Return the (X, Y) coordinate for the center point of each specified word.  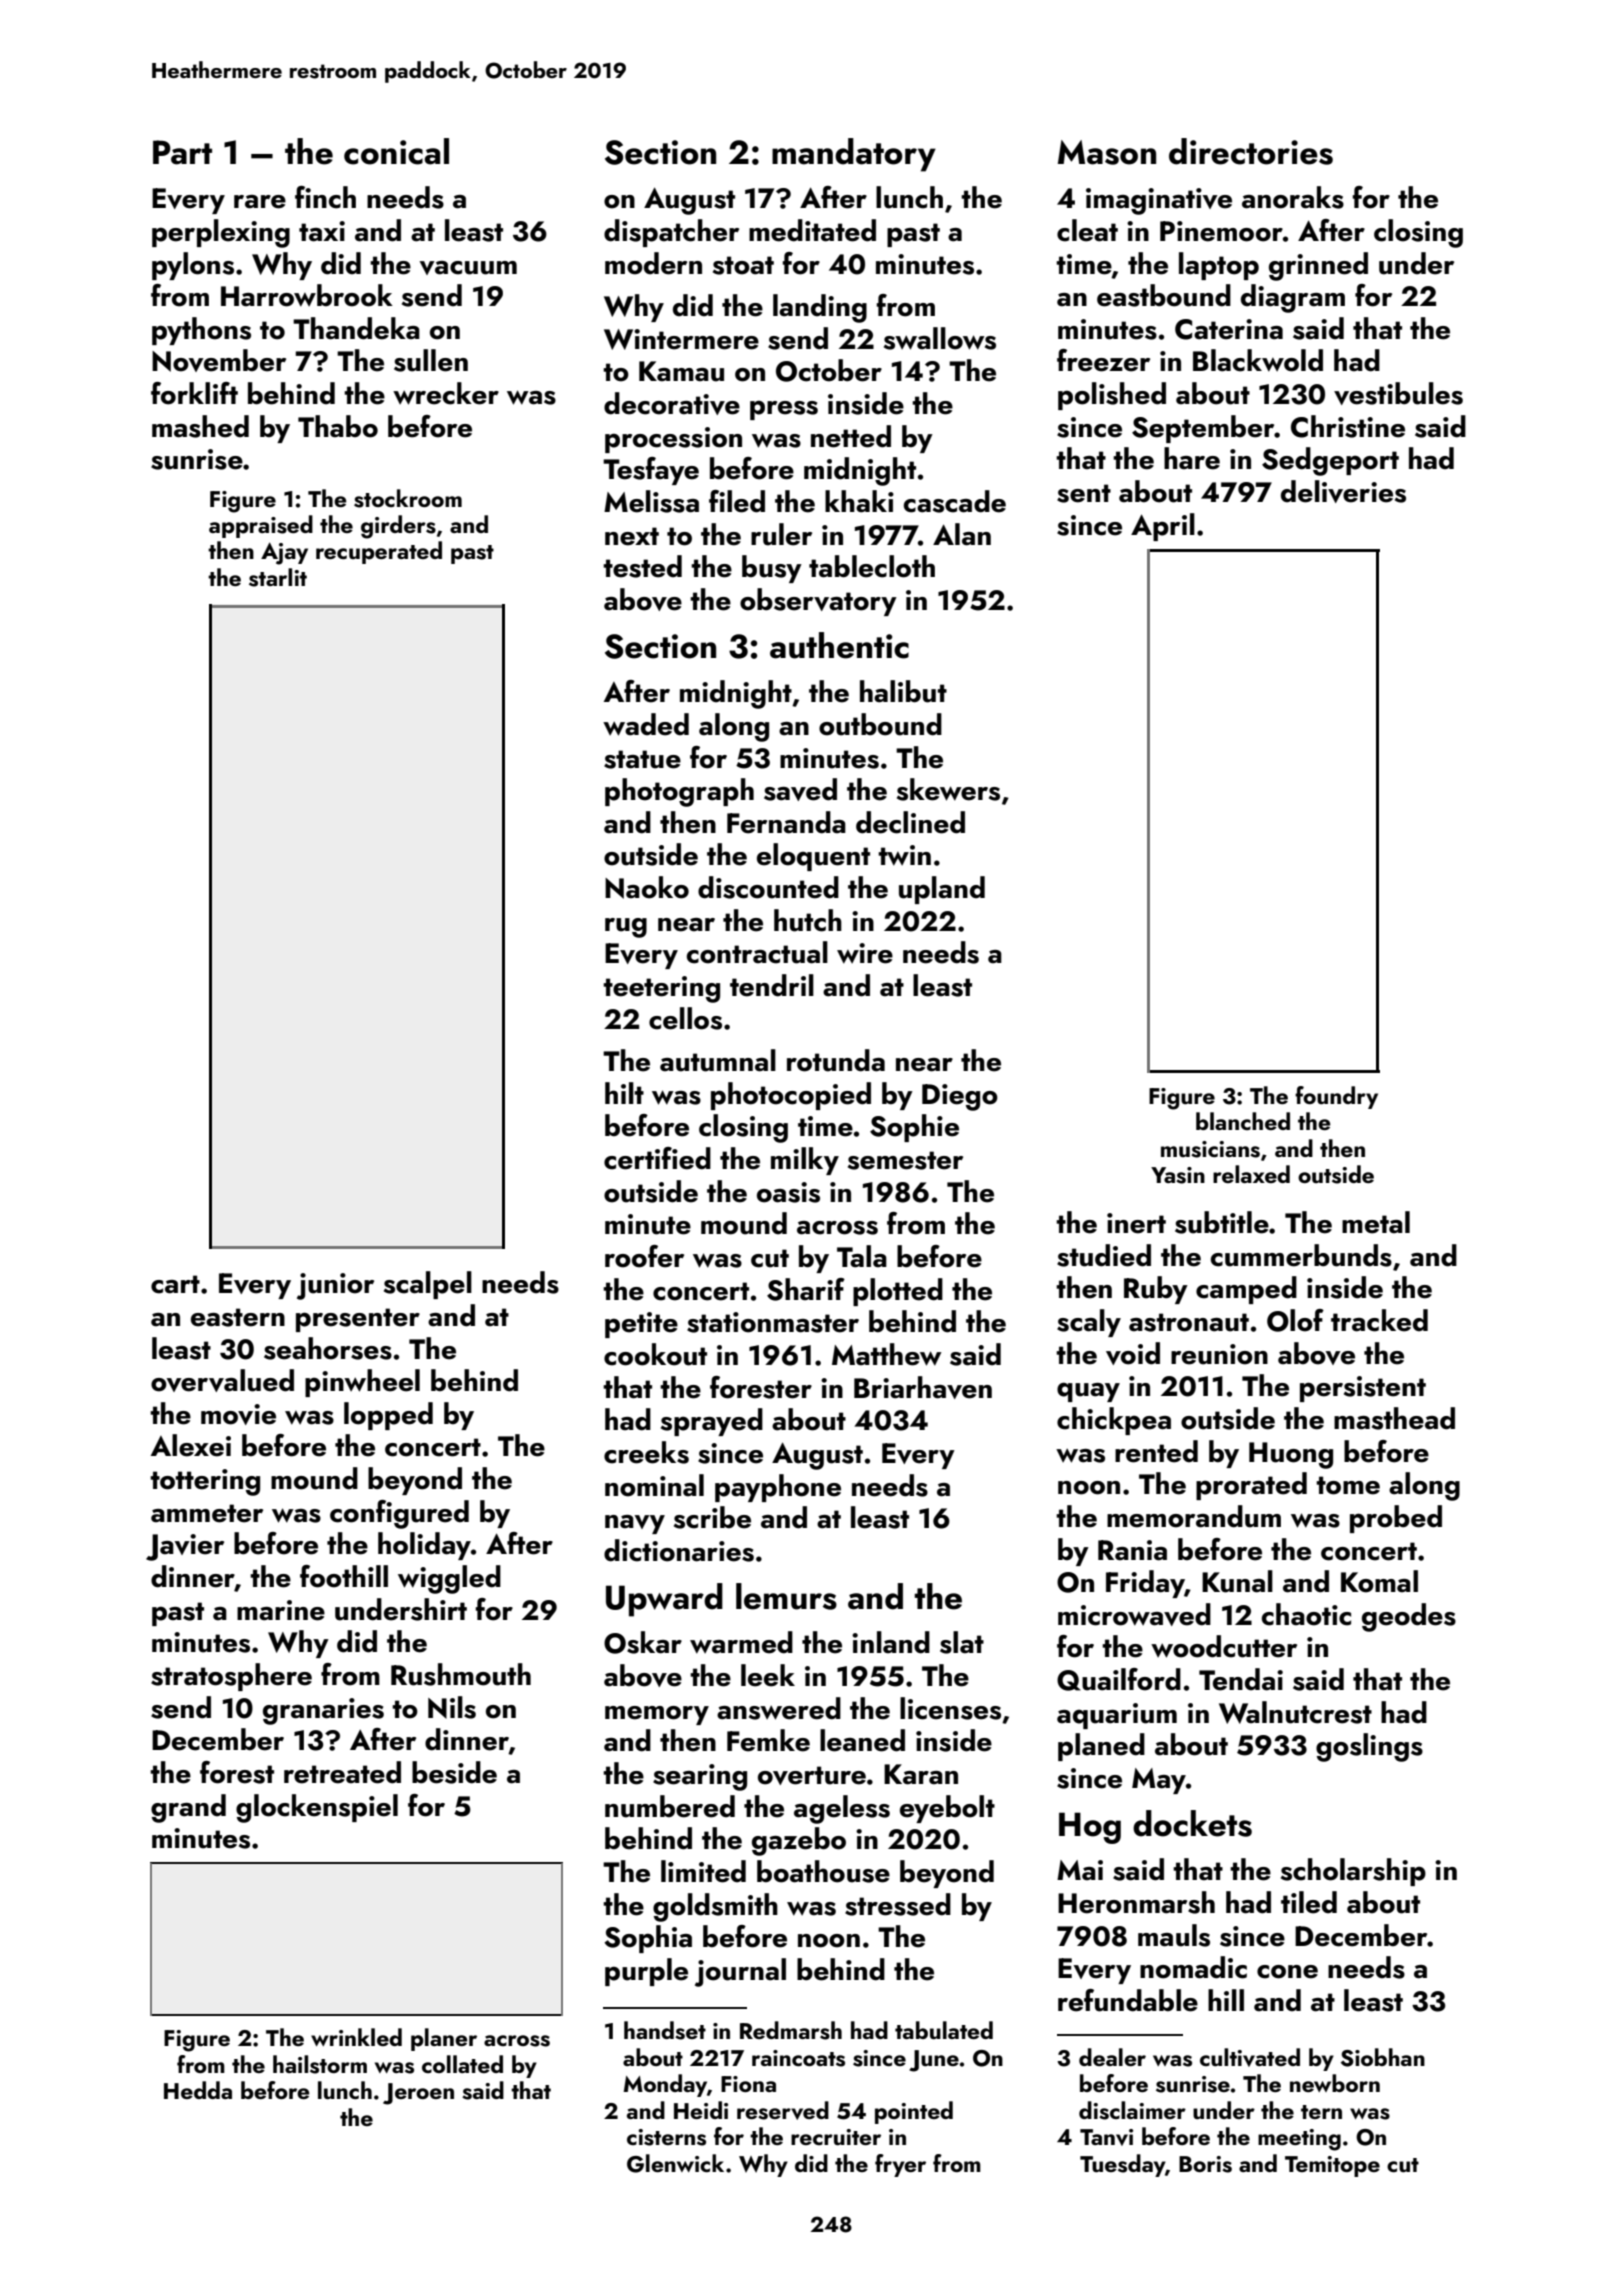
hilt (624, 1093)
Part (182, 152)
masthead (1394, 1418)
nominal (654, 1485)
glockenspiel (317, 1808)
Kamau (681, 371)
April (1163, 527)
